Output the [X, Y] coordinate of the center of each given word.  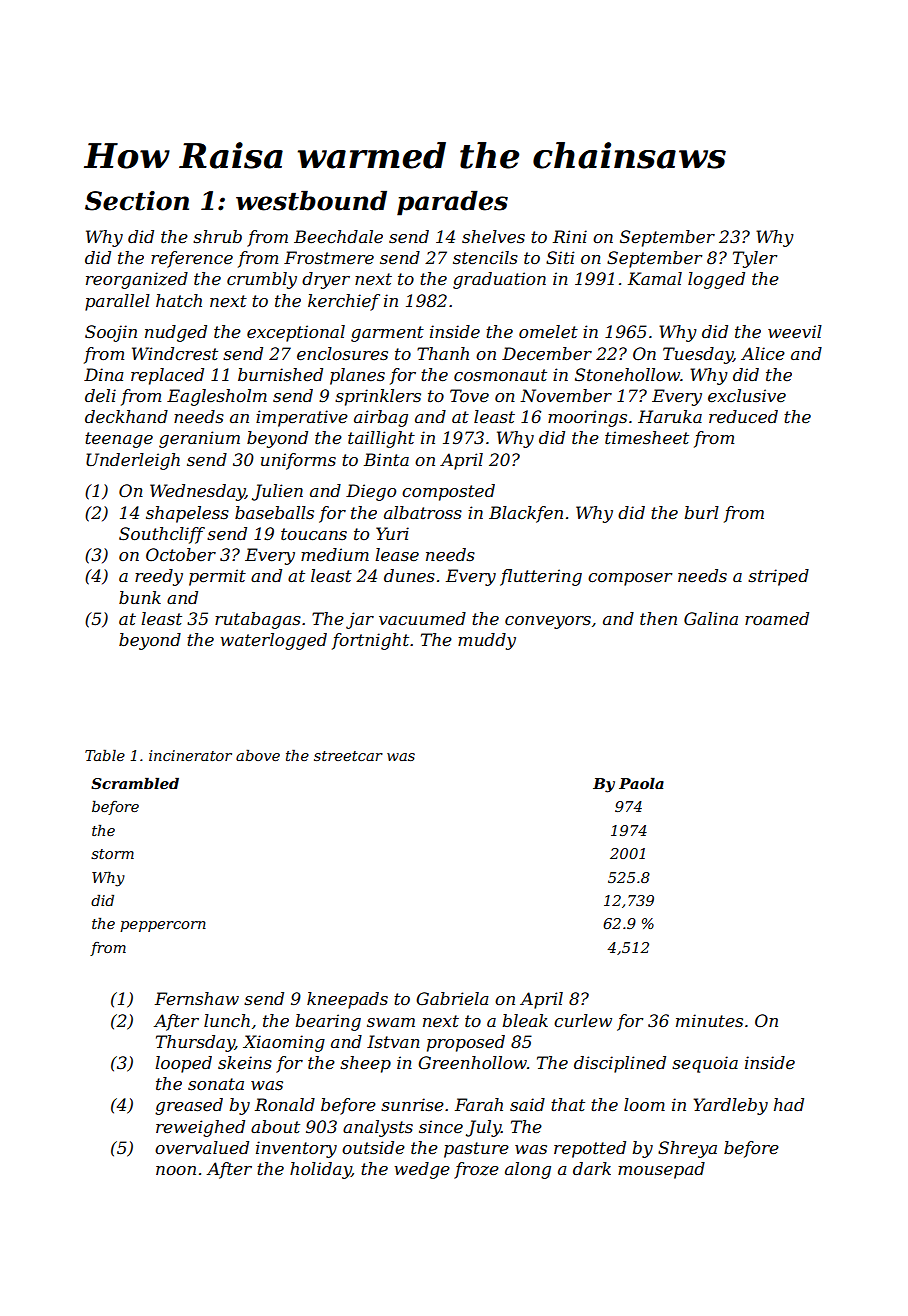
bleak [525, 1020]
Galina [711, 618]
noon [176, 1170]
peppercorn [163, 926]
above [258, 755]
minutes [709, 1020]
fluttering [541, 577]
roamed [777, 618]
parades [452, 203]
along [528, 1170]
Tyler [755, 259]
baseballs [274, 512]
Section [137, 201]
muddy [487, 641]
